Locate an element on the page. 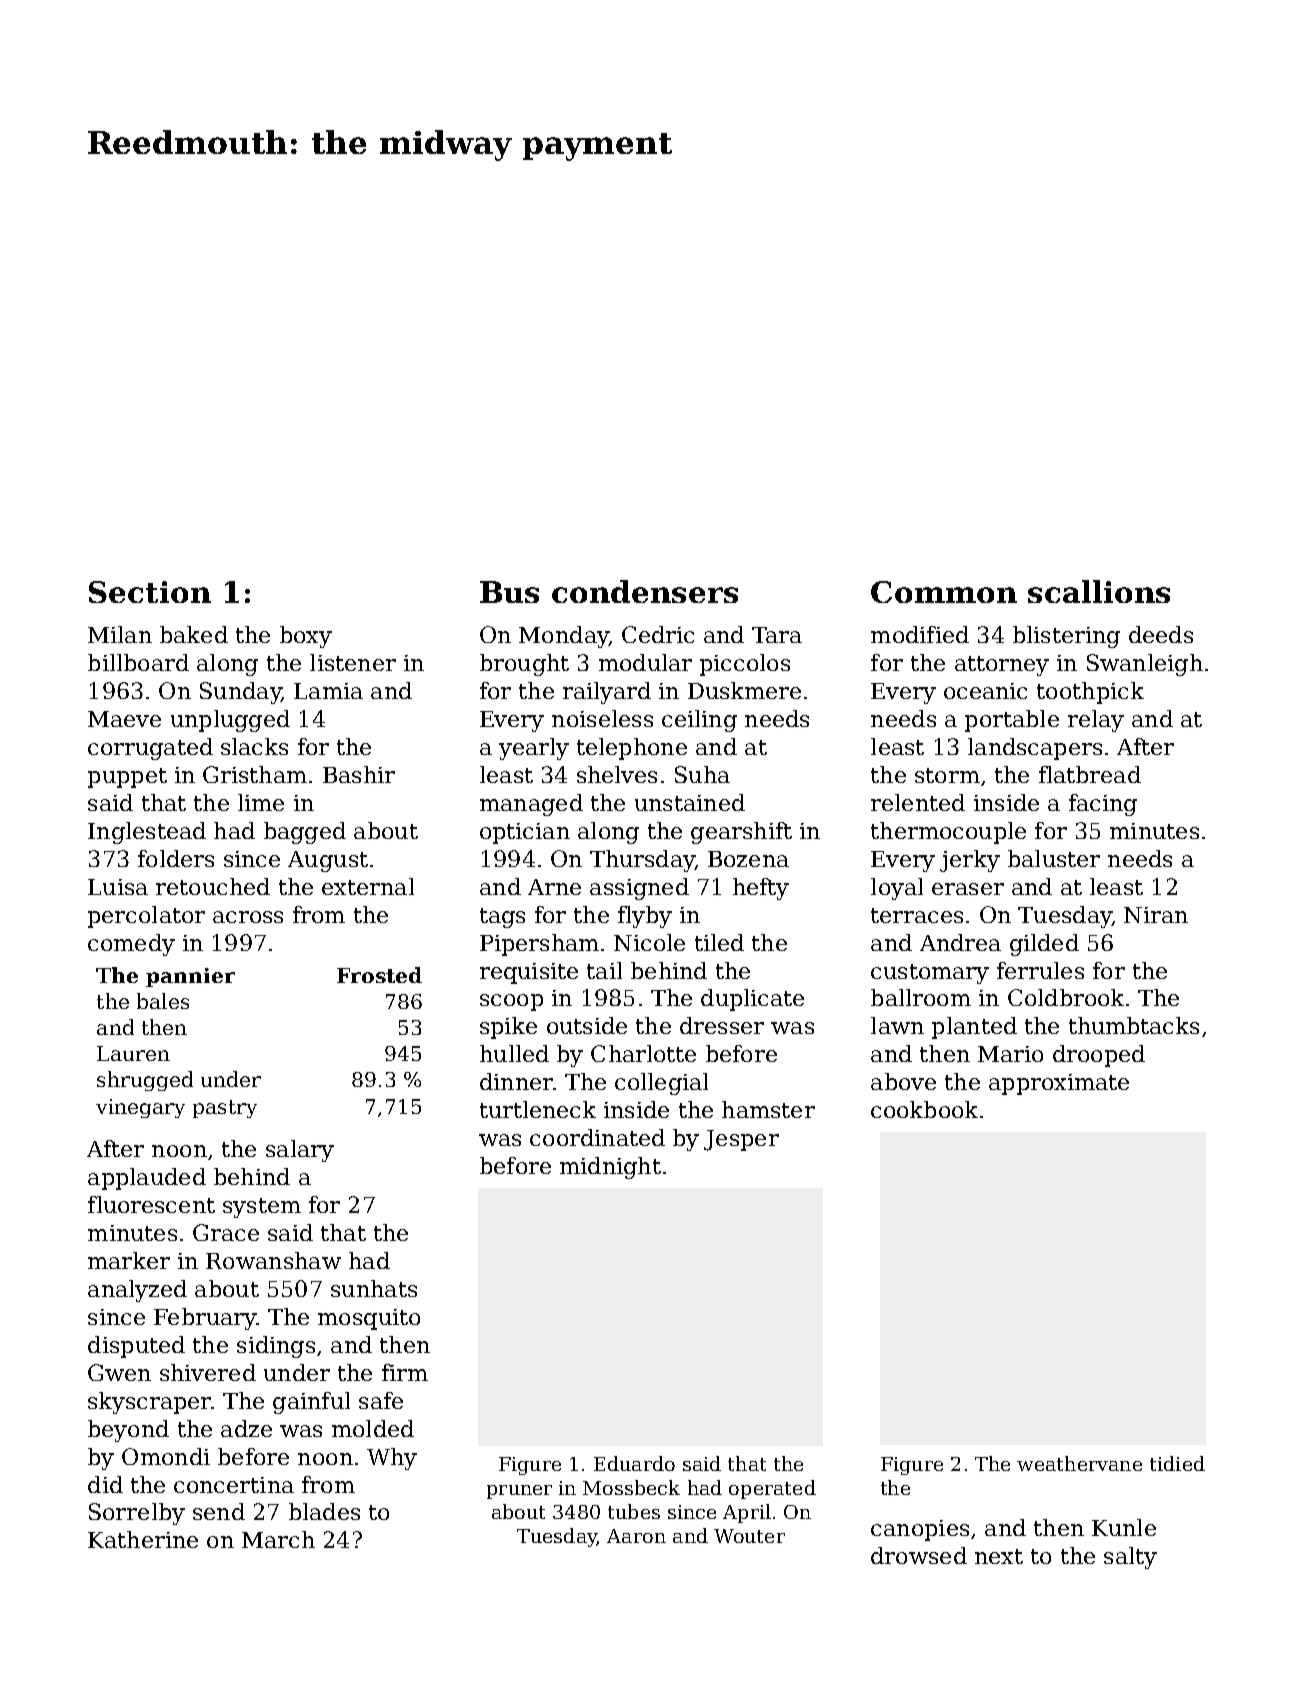 The height and width of the image is (1685, 1302). Aaron is located at coordinates (636, 1536).
